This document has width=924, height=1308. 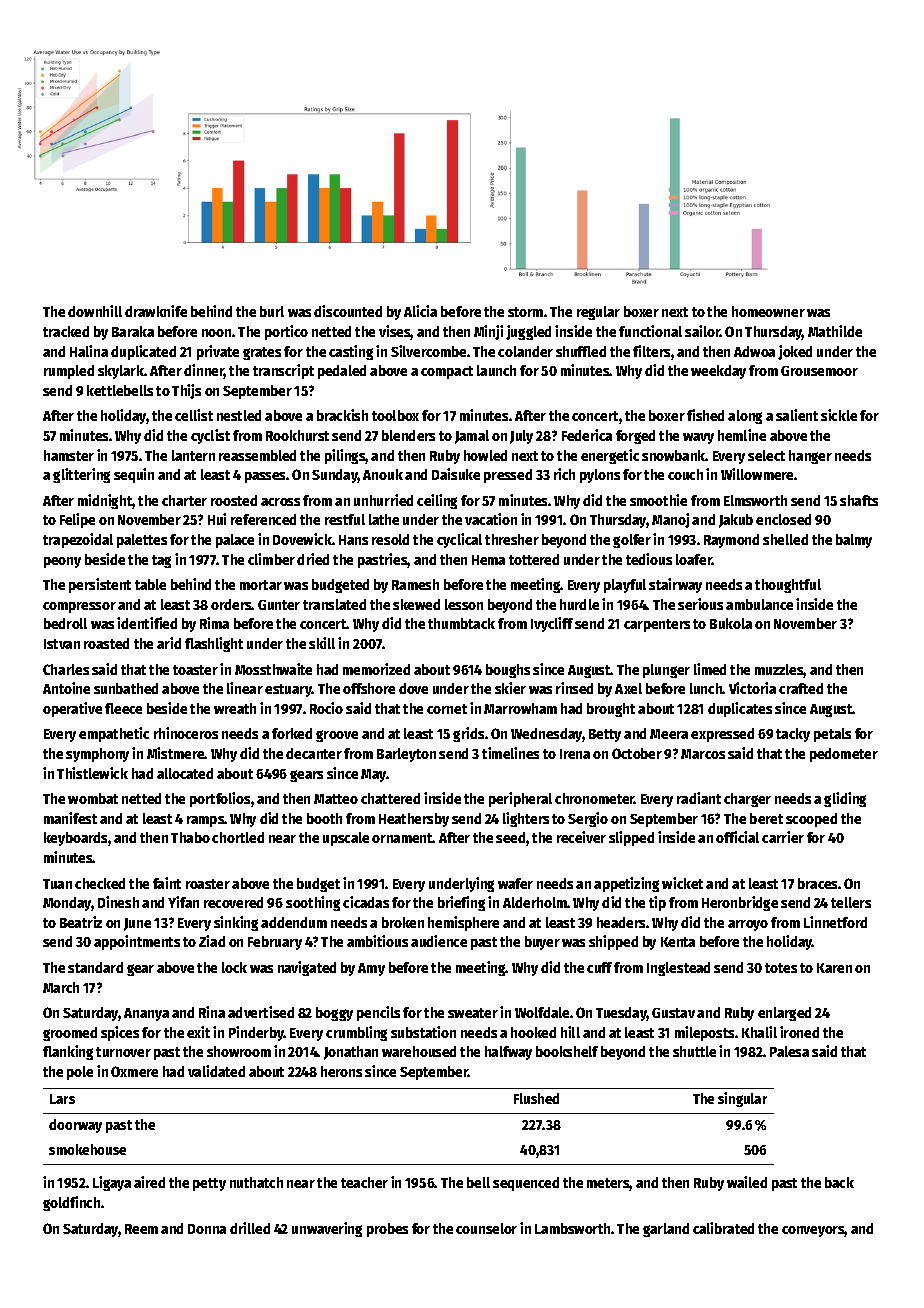 What do you see at coordinates (256, 1033) in the document?
I see `Pinderby` at bounding box center [256, 1033].
